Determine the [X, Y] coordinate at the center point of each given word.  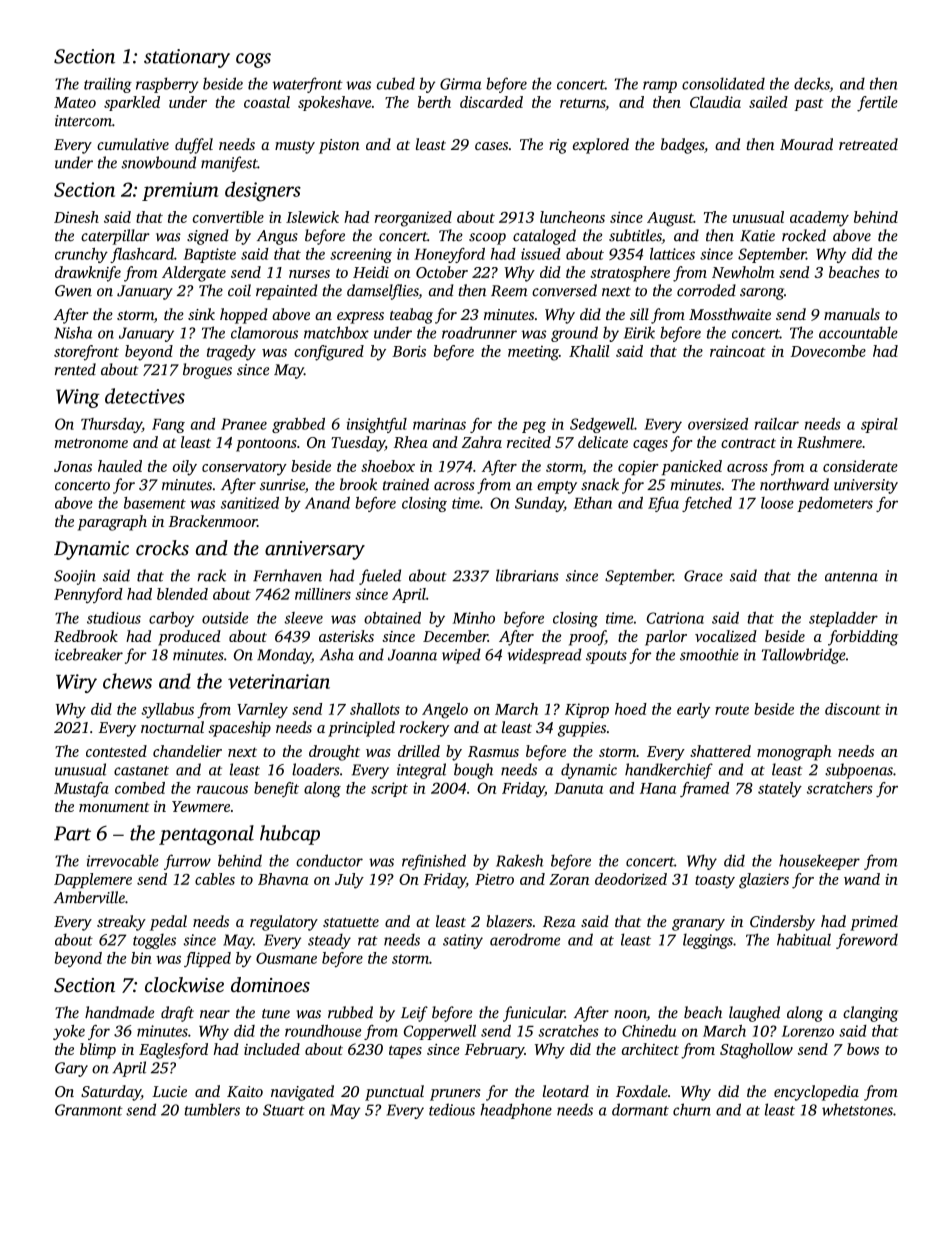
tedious [452, 1109]
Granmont [89, 1110]
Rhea [411, 442]
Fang [168, 426]
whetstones [857, 1109]
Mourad [806, 144]
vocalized [726, 636]
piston [339, 146]
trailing [108, 85]
